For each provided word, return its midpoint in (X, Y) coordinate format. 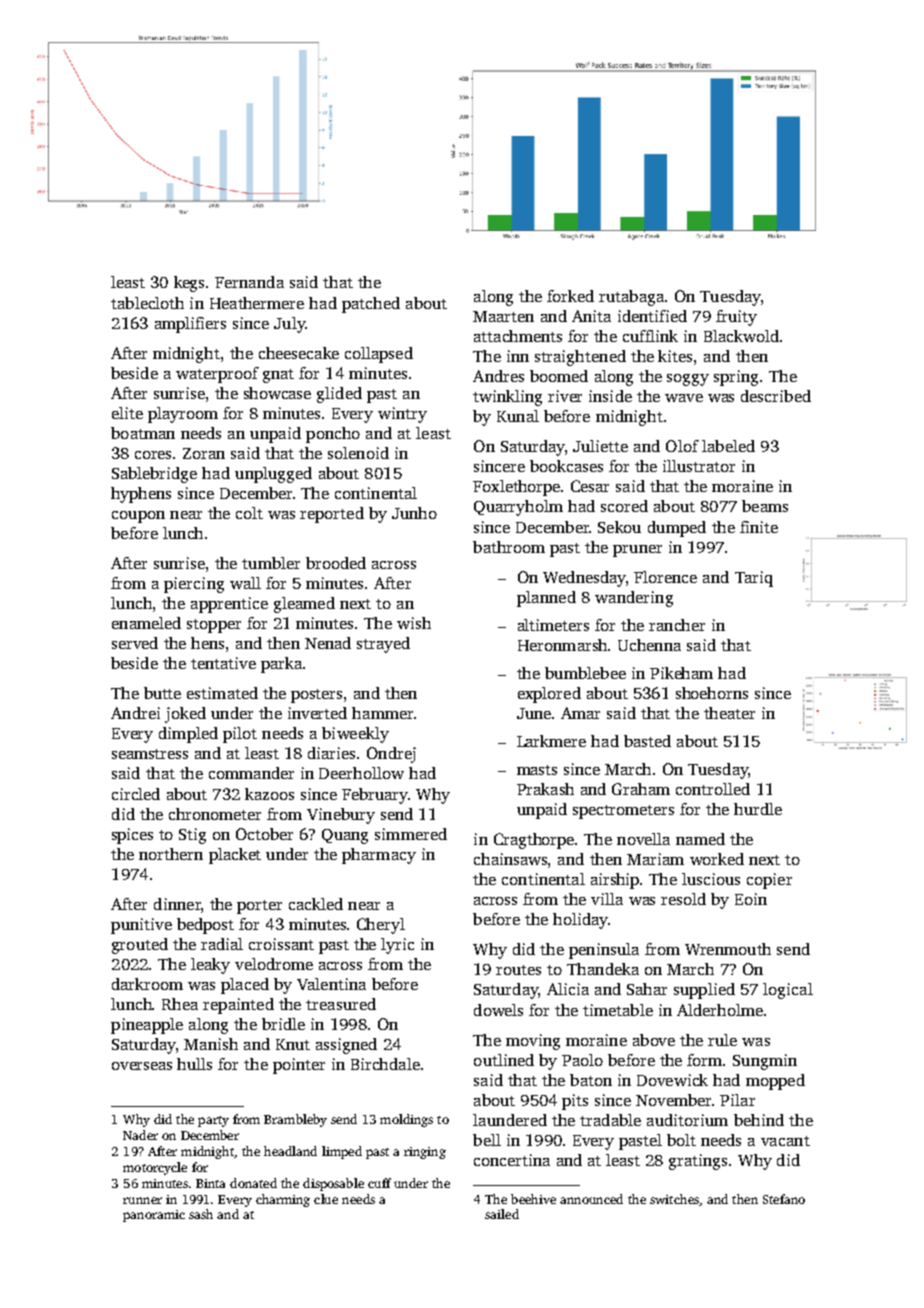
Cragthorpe (534, 841)
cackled (316, 904)
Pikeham (681, 673)
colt (249, 513)
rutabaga (631, 298)
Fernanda (249, 282)
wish (414, 623)
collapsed (379, 355)
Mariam (655, 859)
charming (283, 1200)
